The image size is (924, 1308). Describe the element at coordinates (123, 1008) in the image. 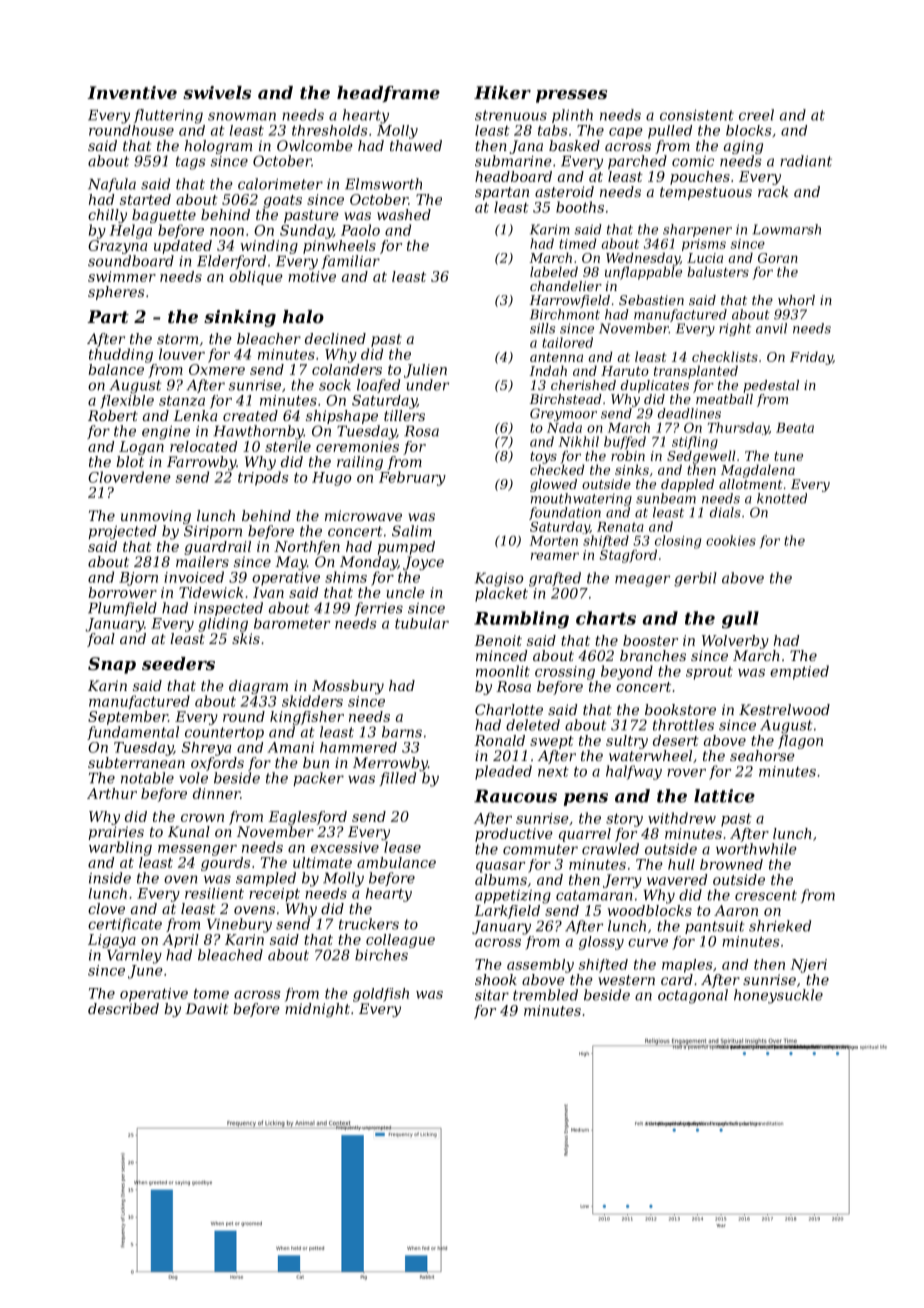

I see `described` at that location.
